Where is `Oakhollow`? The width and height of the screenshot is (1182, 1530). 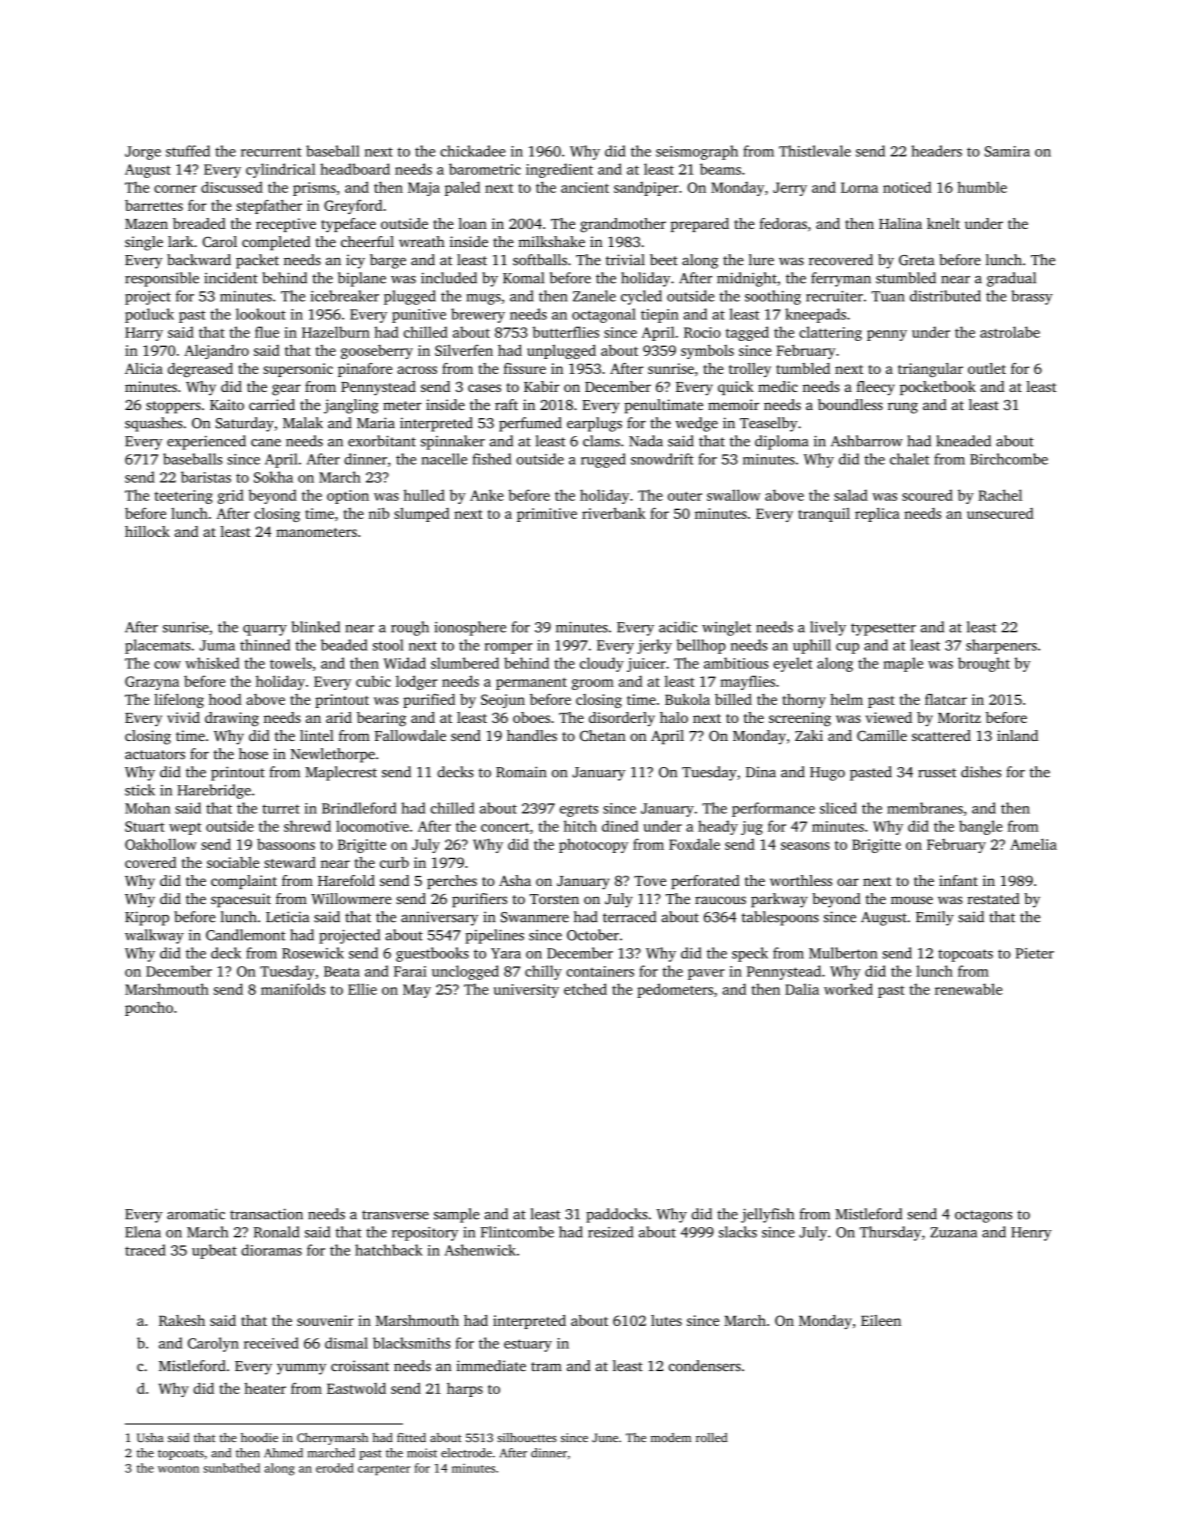
Oakhollow is located at coordinates (161, 844).
